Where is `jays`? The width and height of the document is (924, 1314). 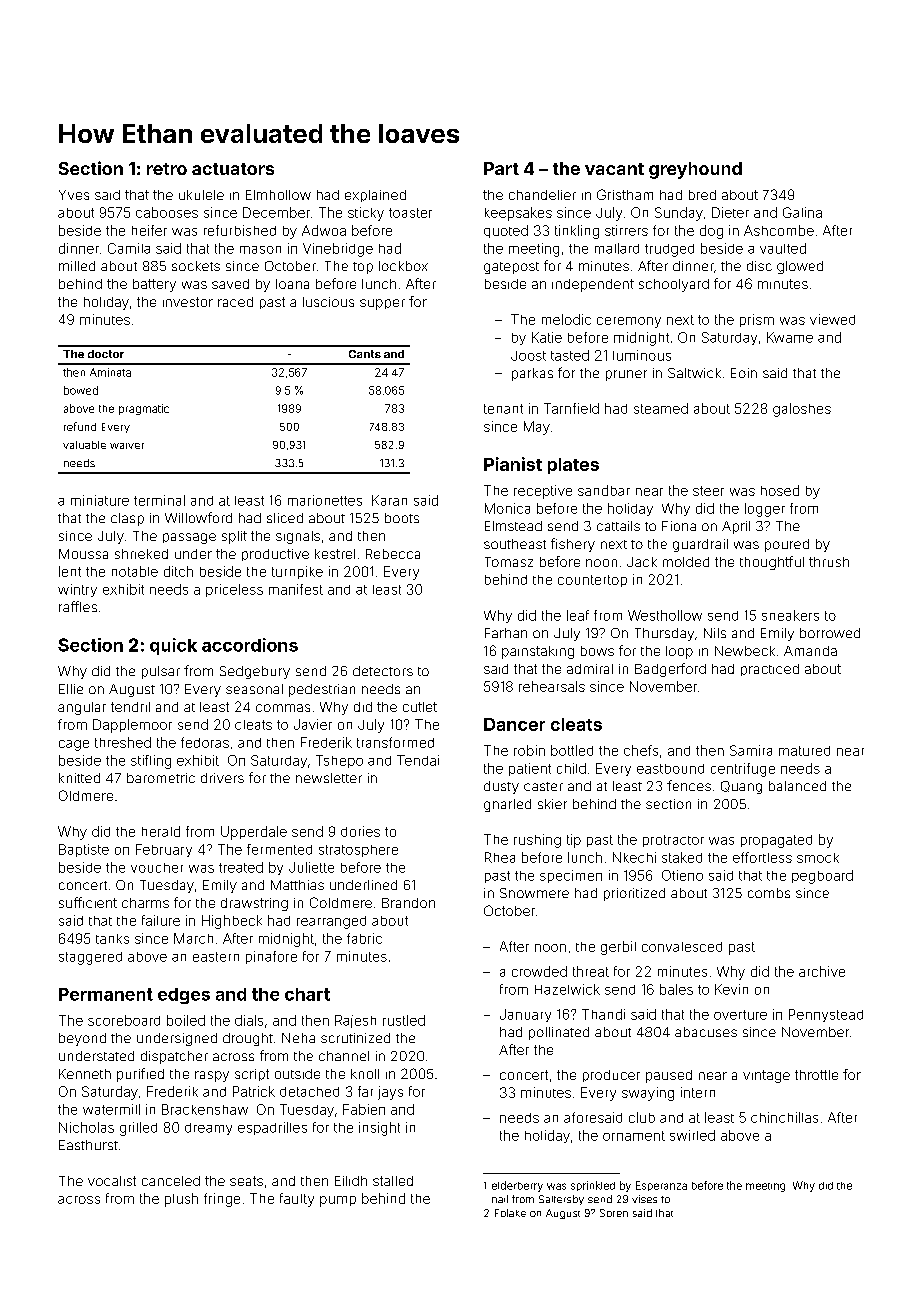
jays is located at coordinates (390, 1093).
